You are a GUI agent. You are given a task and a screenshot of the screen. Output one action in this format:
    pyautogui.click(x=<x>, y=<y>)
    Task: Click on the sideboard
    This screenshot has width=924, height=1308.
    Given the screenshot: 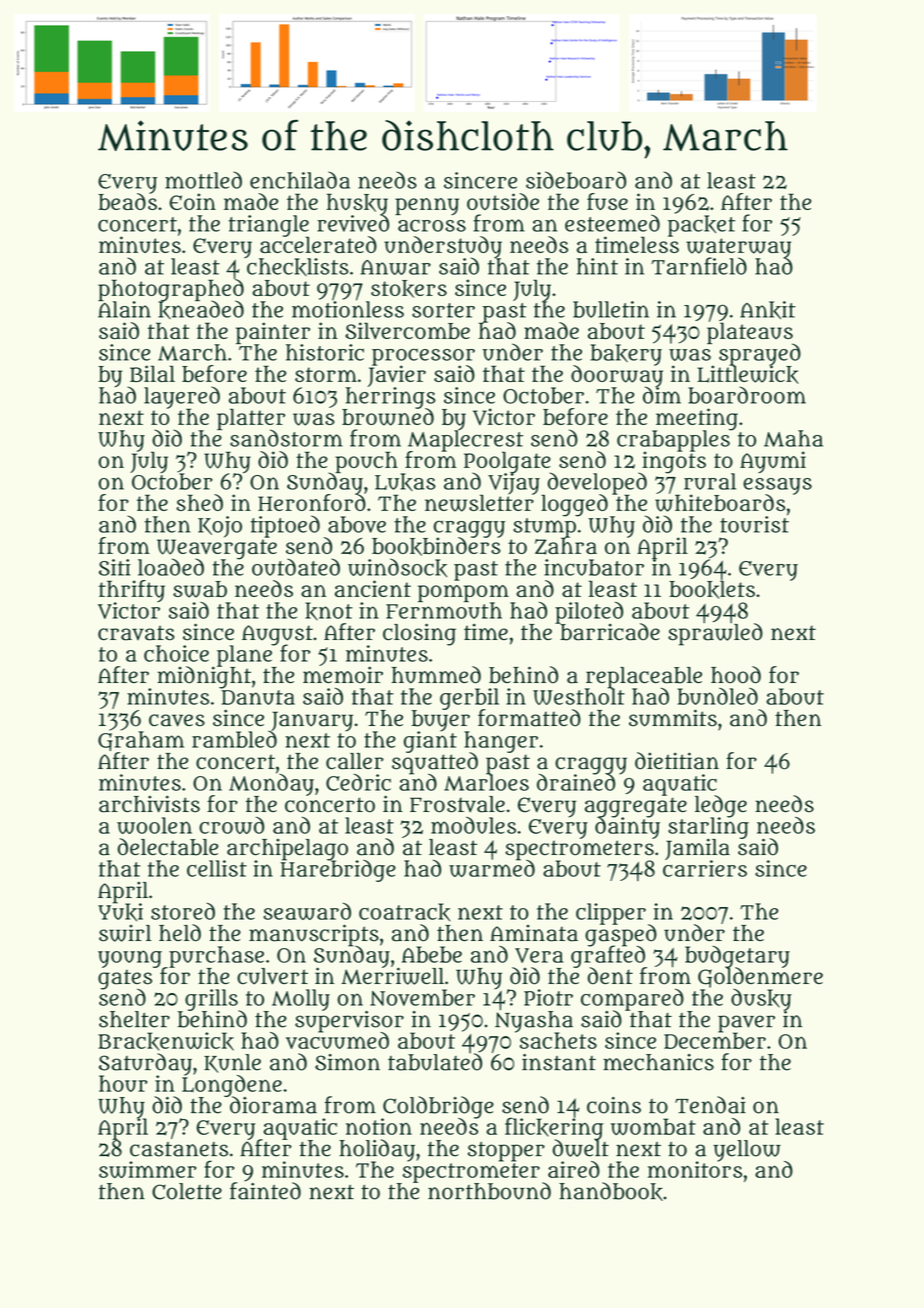 What is the action you would take?
    pyautogui.click(x=576, y=180)
